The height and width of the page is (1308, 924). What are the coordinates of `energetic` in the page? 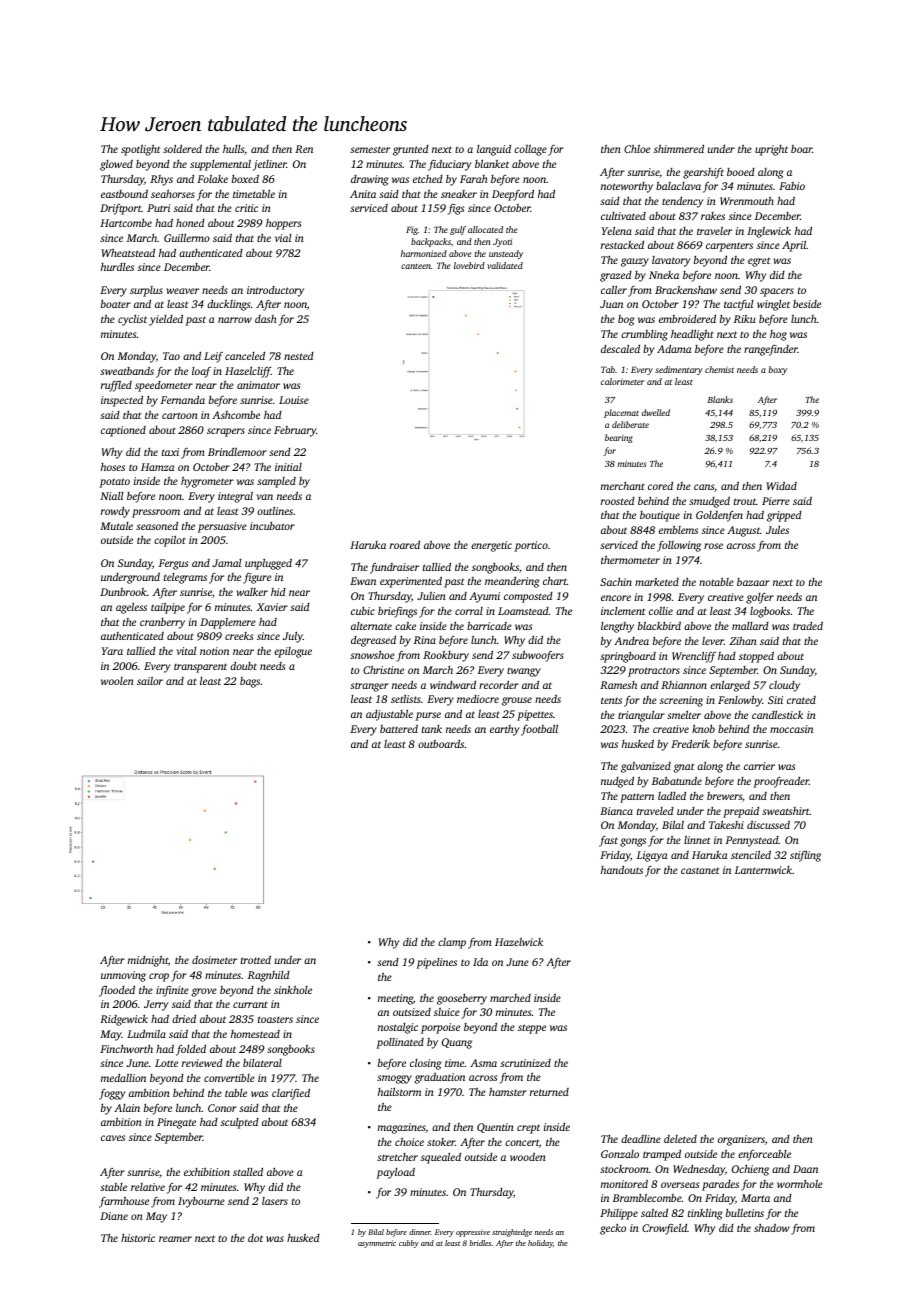 It's located at (491, 546).
